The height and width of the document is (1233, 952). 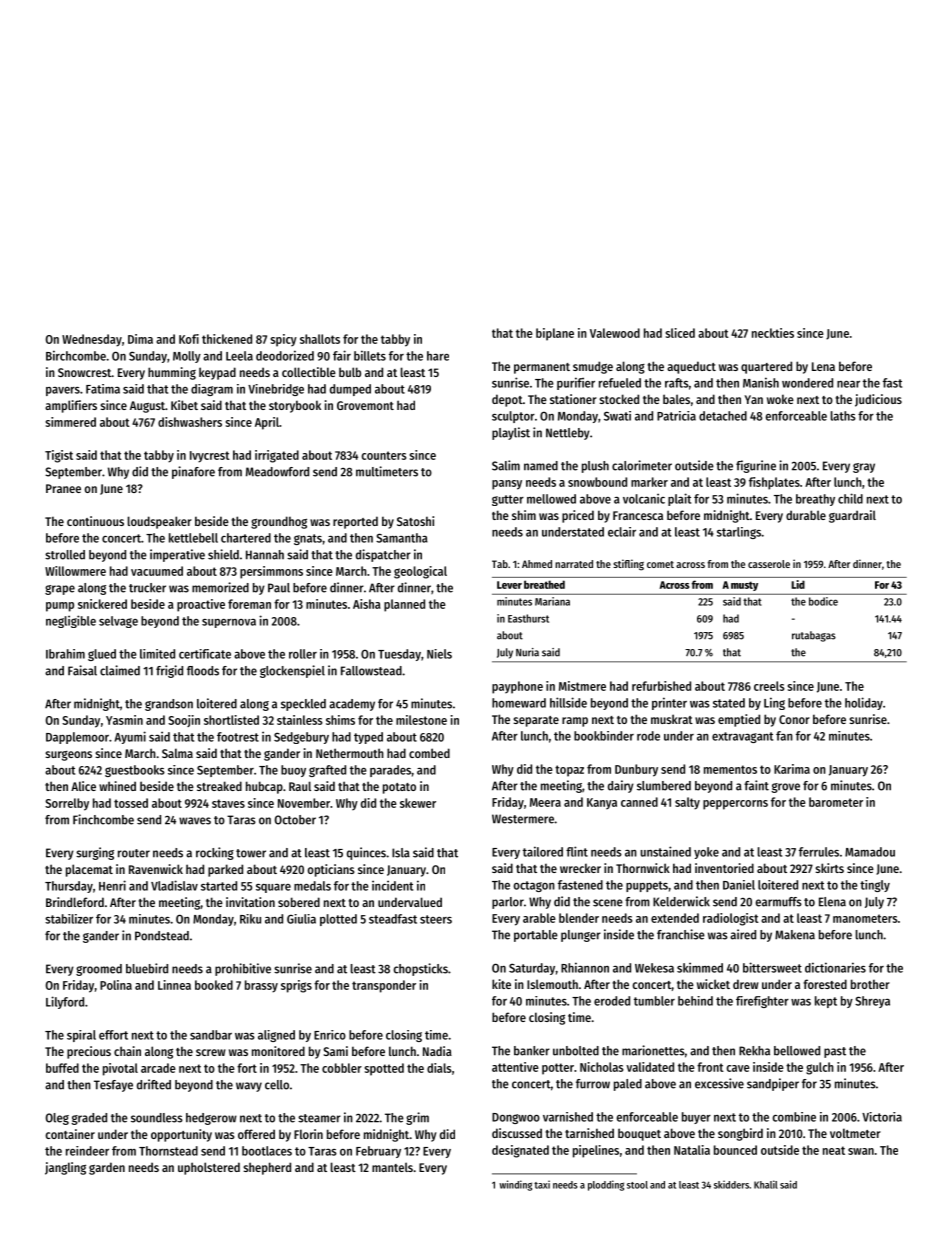 What do you see at coordinates (355, 522) in the document?
I see `reported` at bounding box center [355, 522].
